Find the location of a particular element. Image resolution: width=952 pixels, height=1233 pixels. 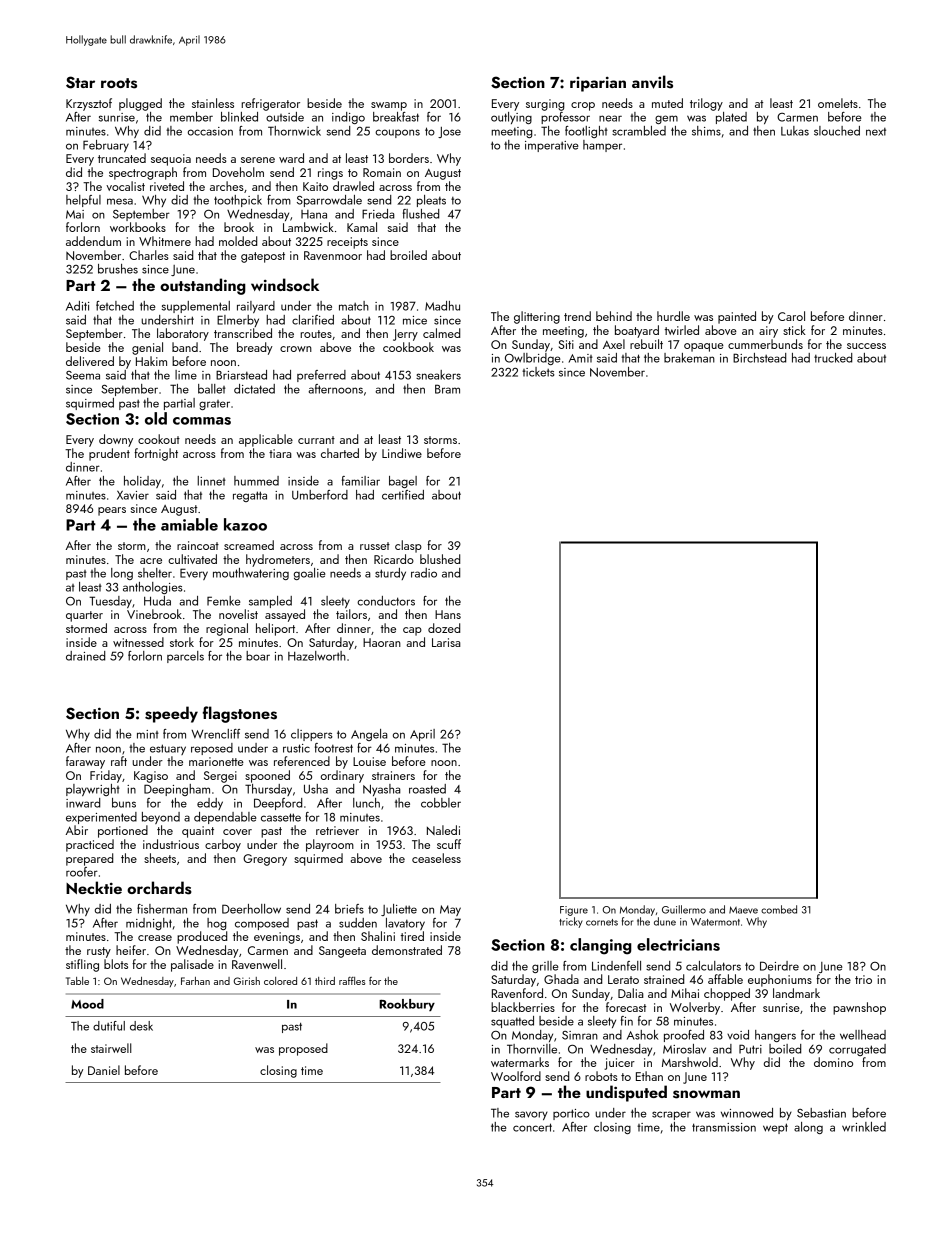

ballet is located at coordinates (212, 389).
